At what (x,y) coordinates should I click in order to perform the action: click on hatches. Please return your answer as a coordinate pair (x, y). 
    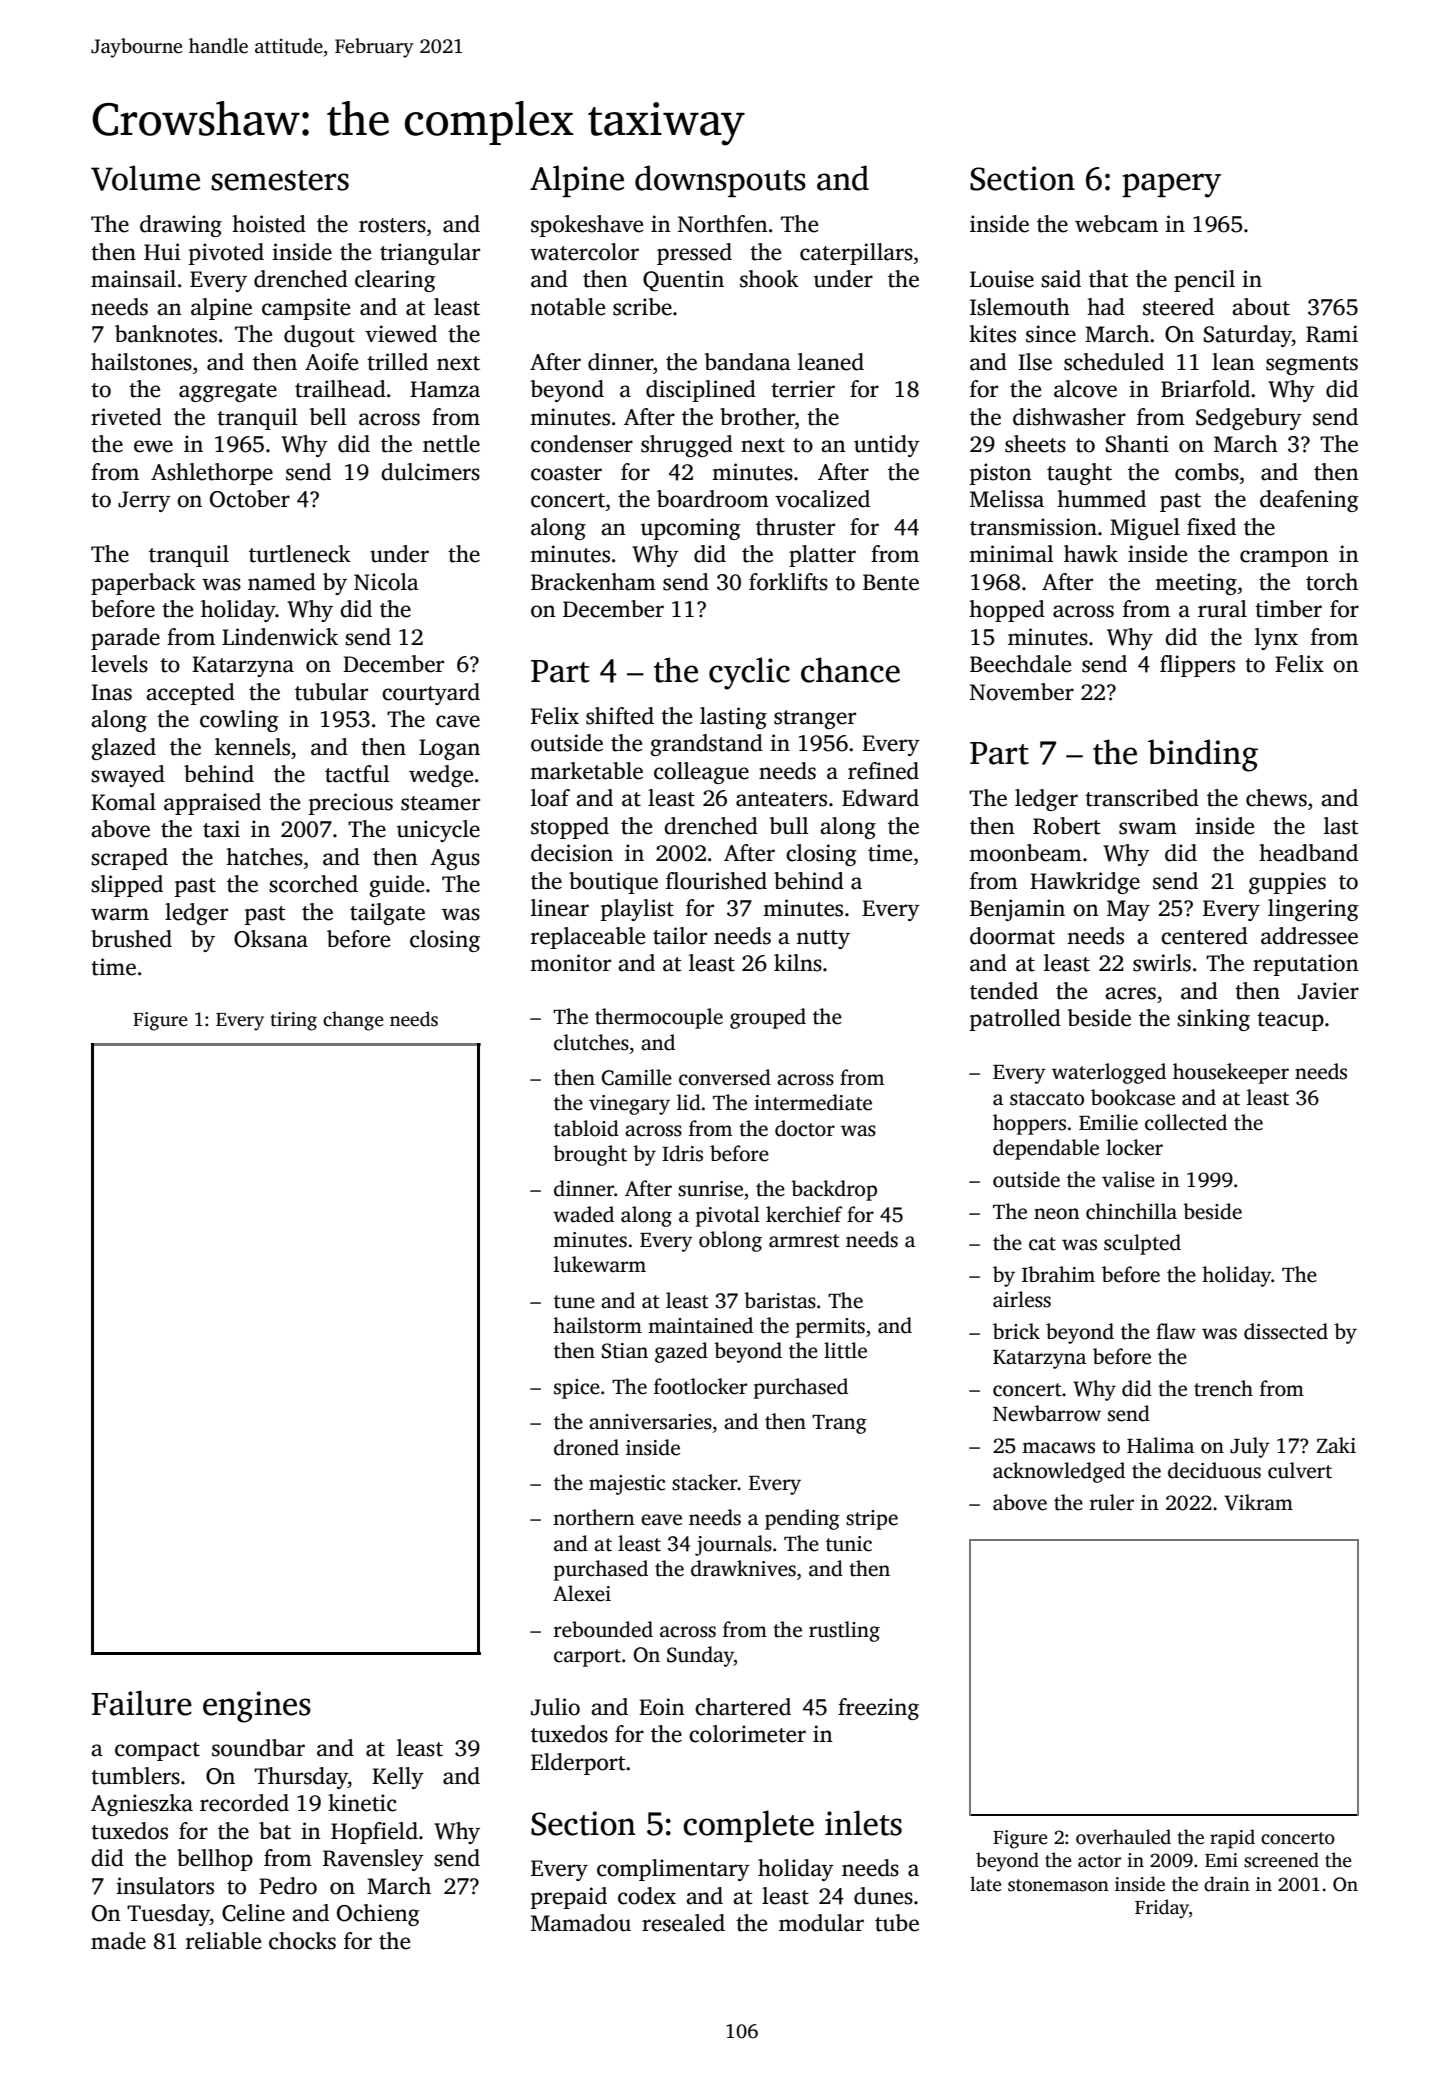
    Looking at the image, I should click on (264, 857).
